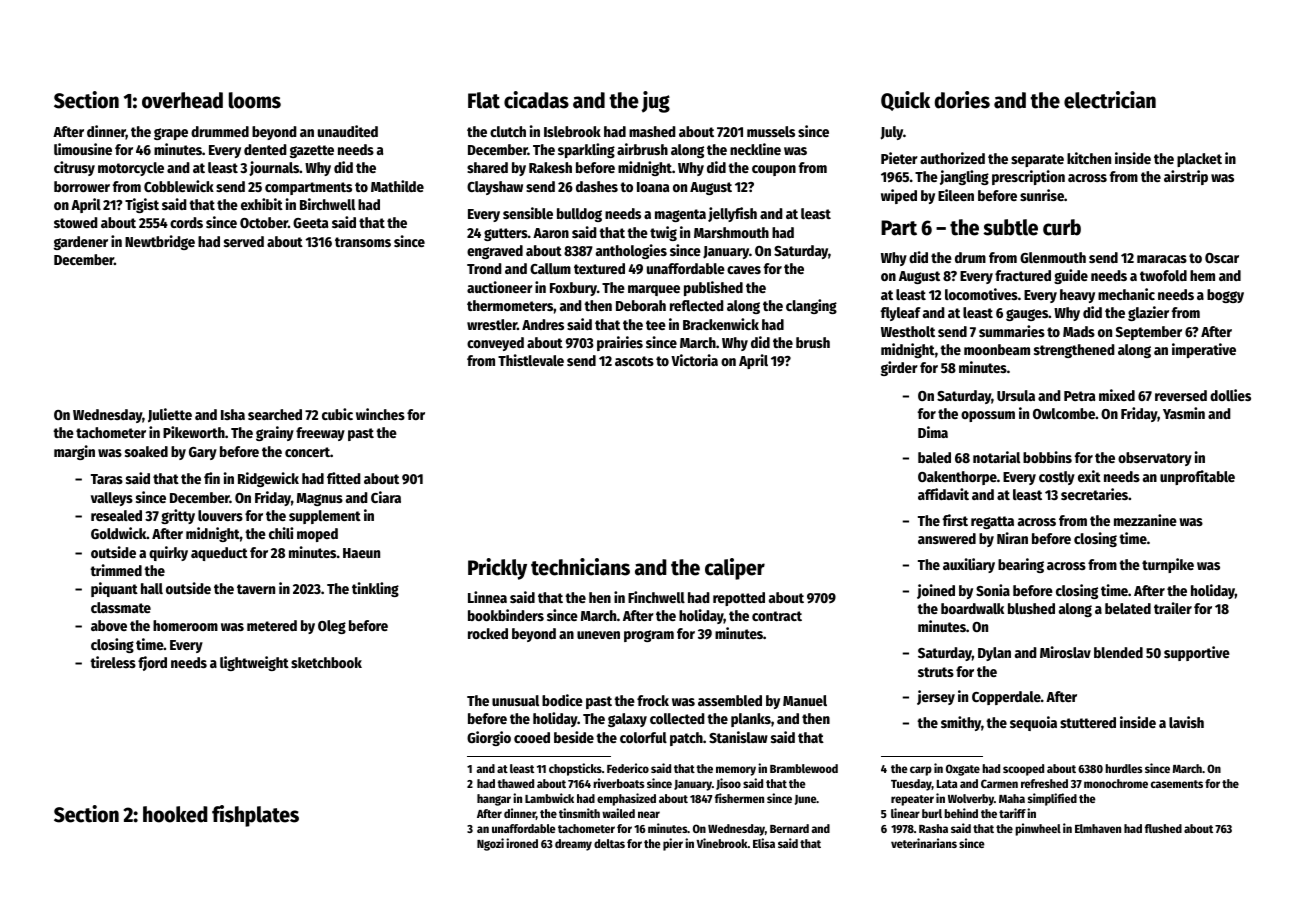 This image has width=1308, height=924. Describe the element at coordinates (337, 414) in the image. I see `cubic` at that location.
